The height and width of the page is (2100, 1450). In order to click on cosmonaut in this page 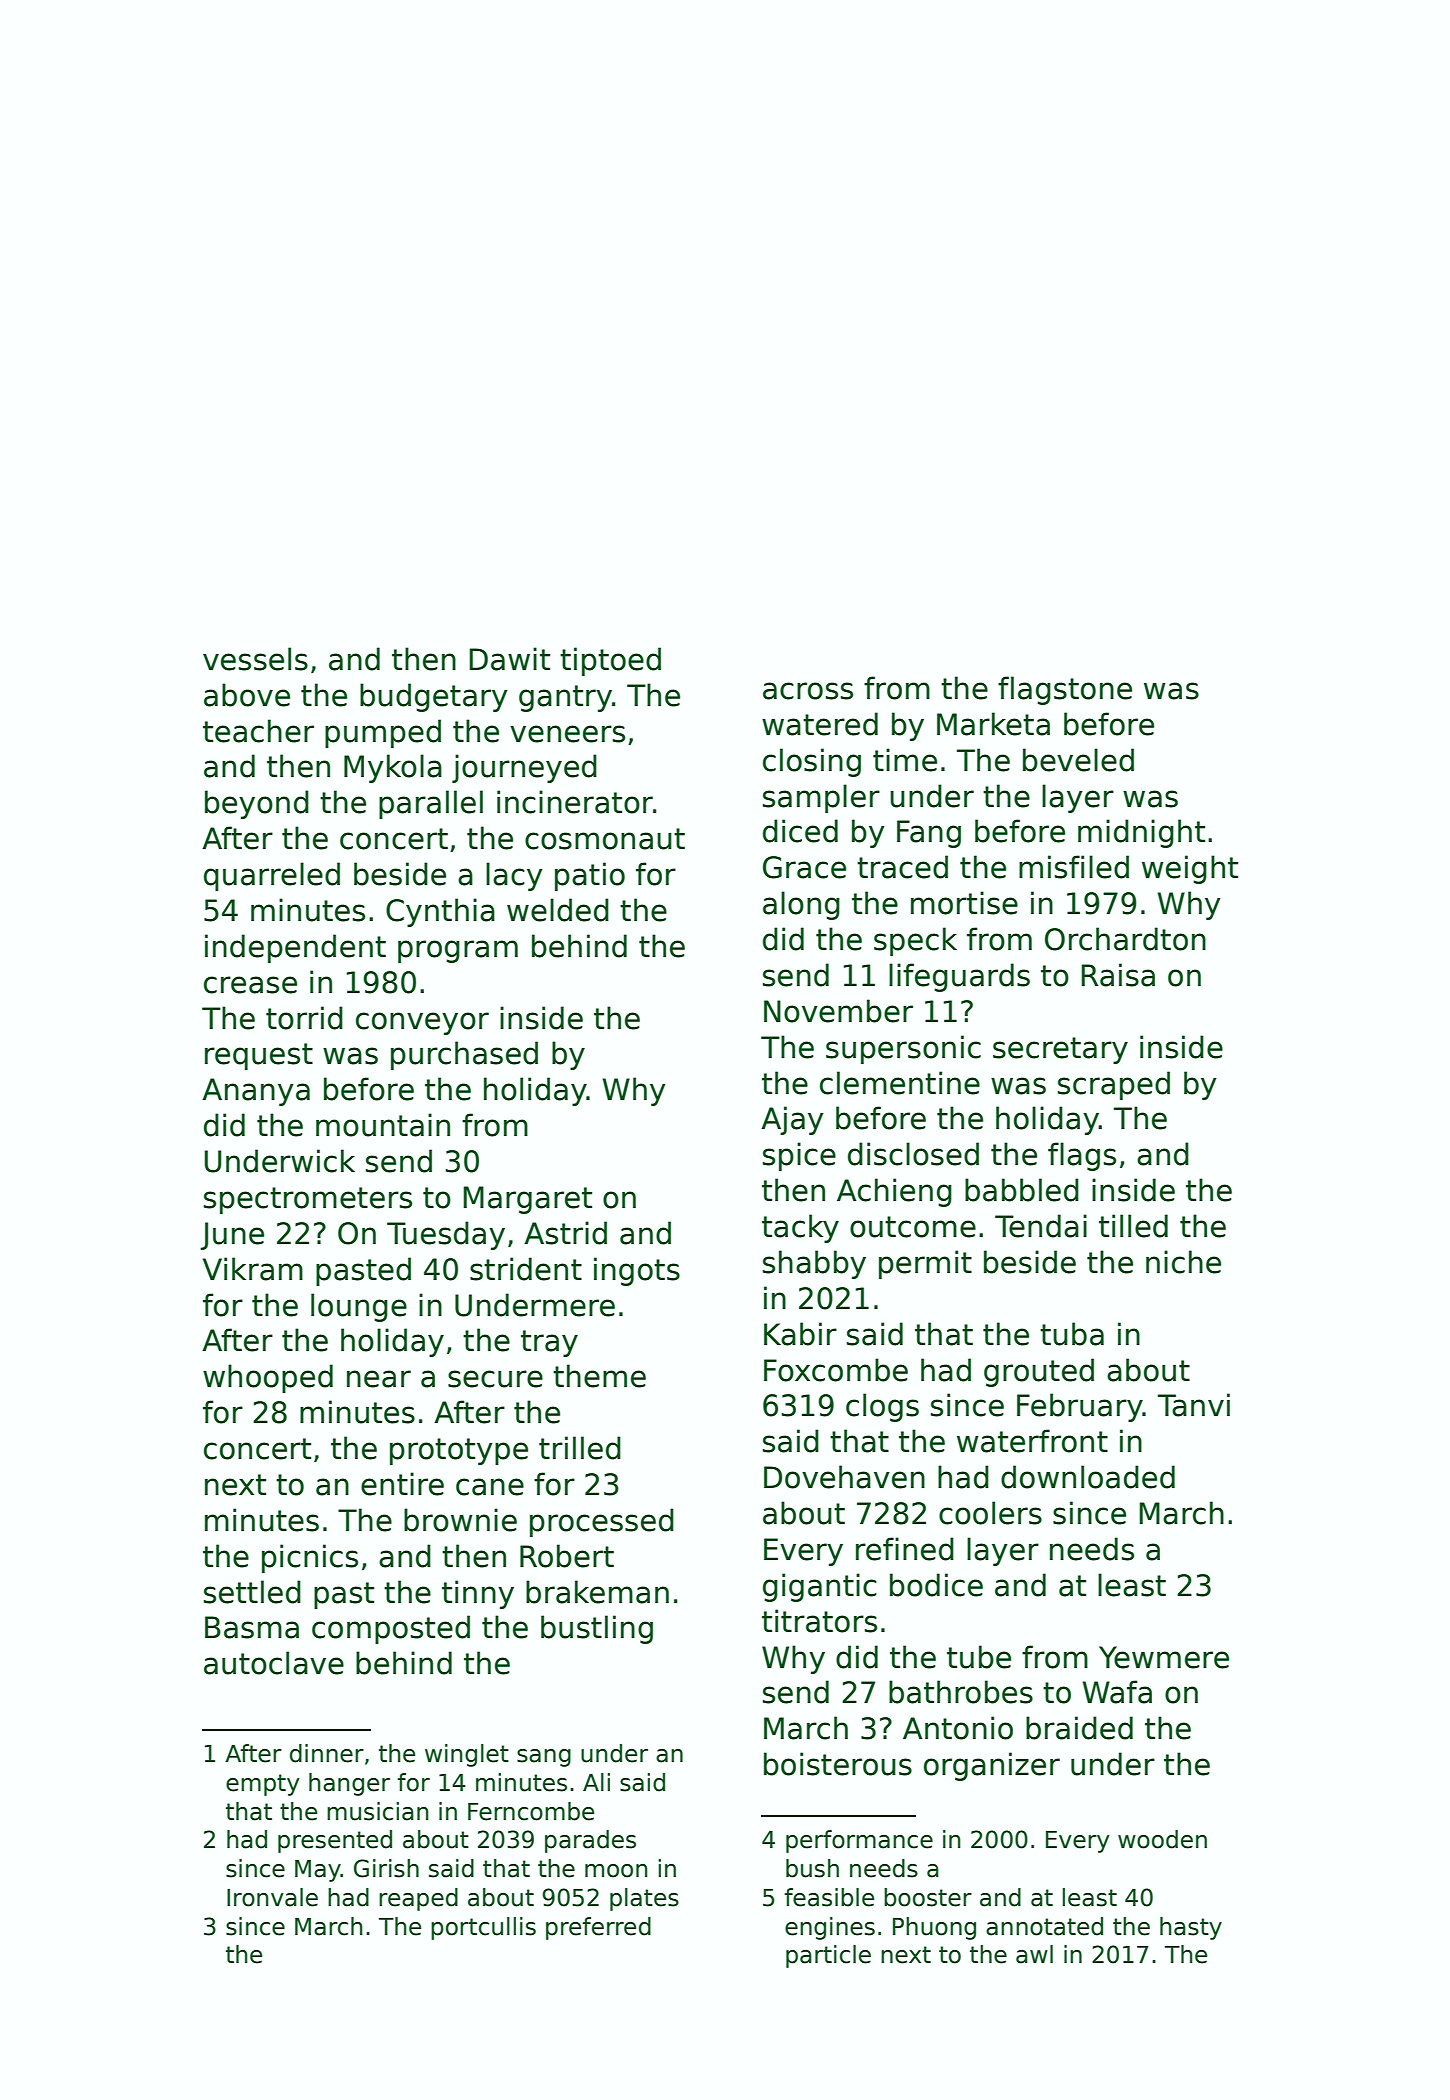, I will do `click(605, 839)`.
